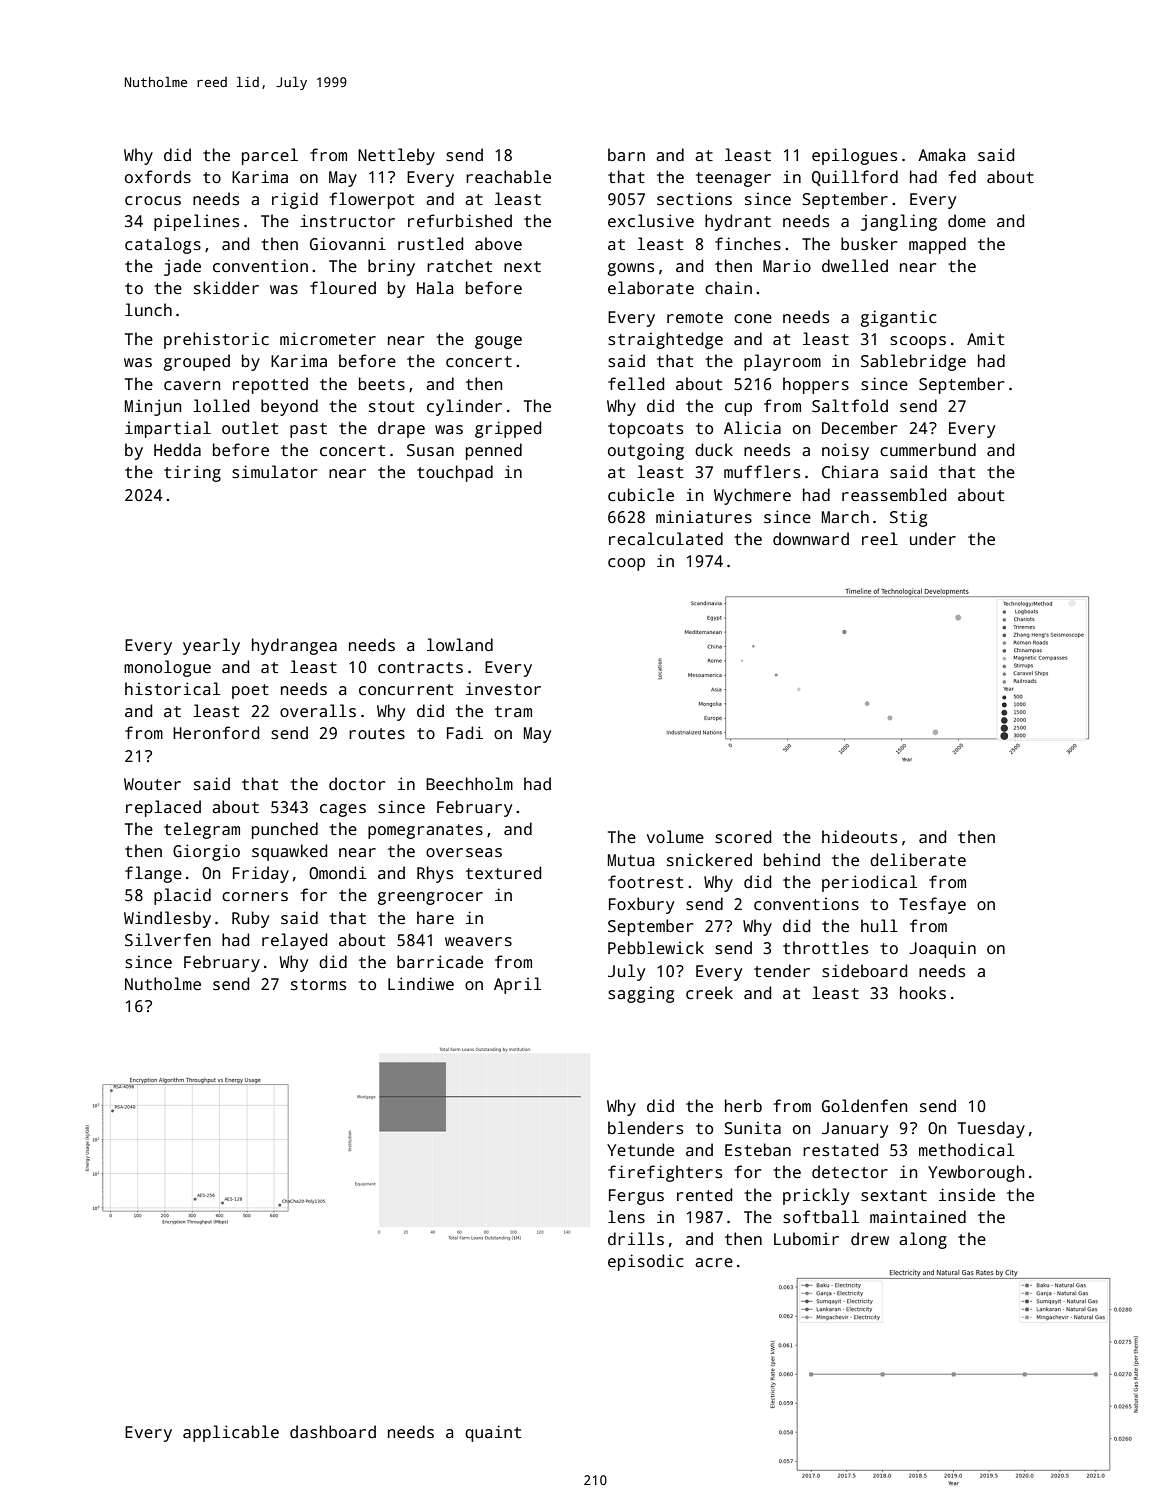 The image size is (1167, 1510). I want to click on Amaka, so click(941, 155).
